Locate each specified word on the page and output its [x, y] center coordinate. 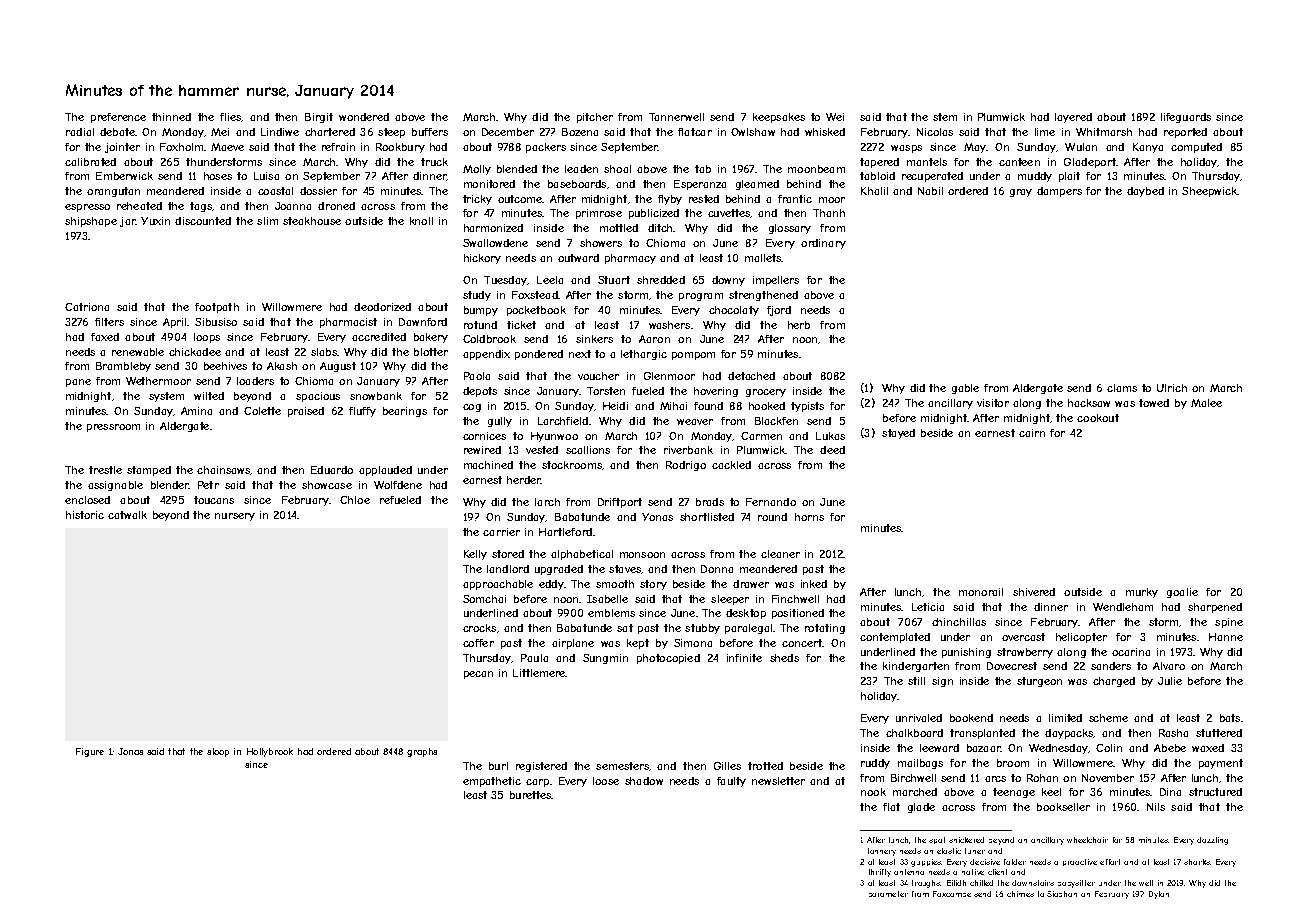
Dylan [1159, 895]
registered [541, 767]
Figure [90, 752]
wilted [209, 396]
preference [118, 118]
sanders [1111, 666]
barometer [888, 894]
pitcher [595, 118]
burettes [530, 795]
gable [965, 389]
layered [1073, 118]
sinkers [594, 339]
